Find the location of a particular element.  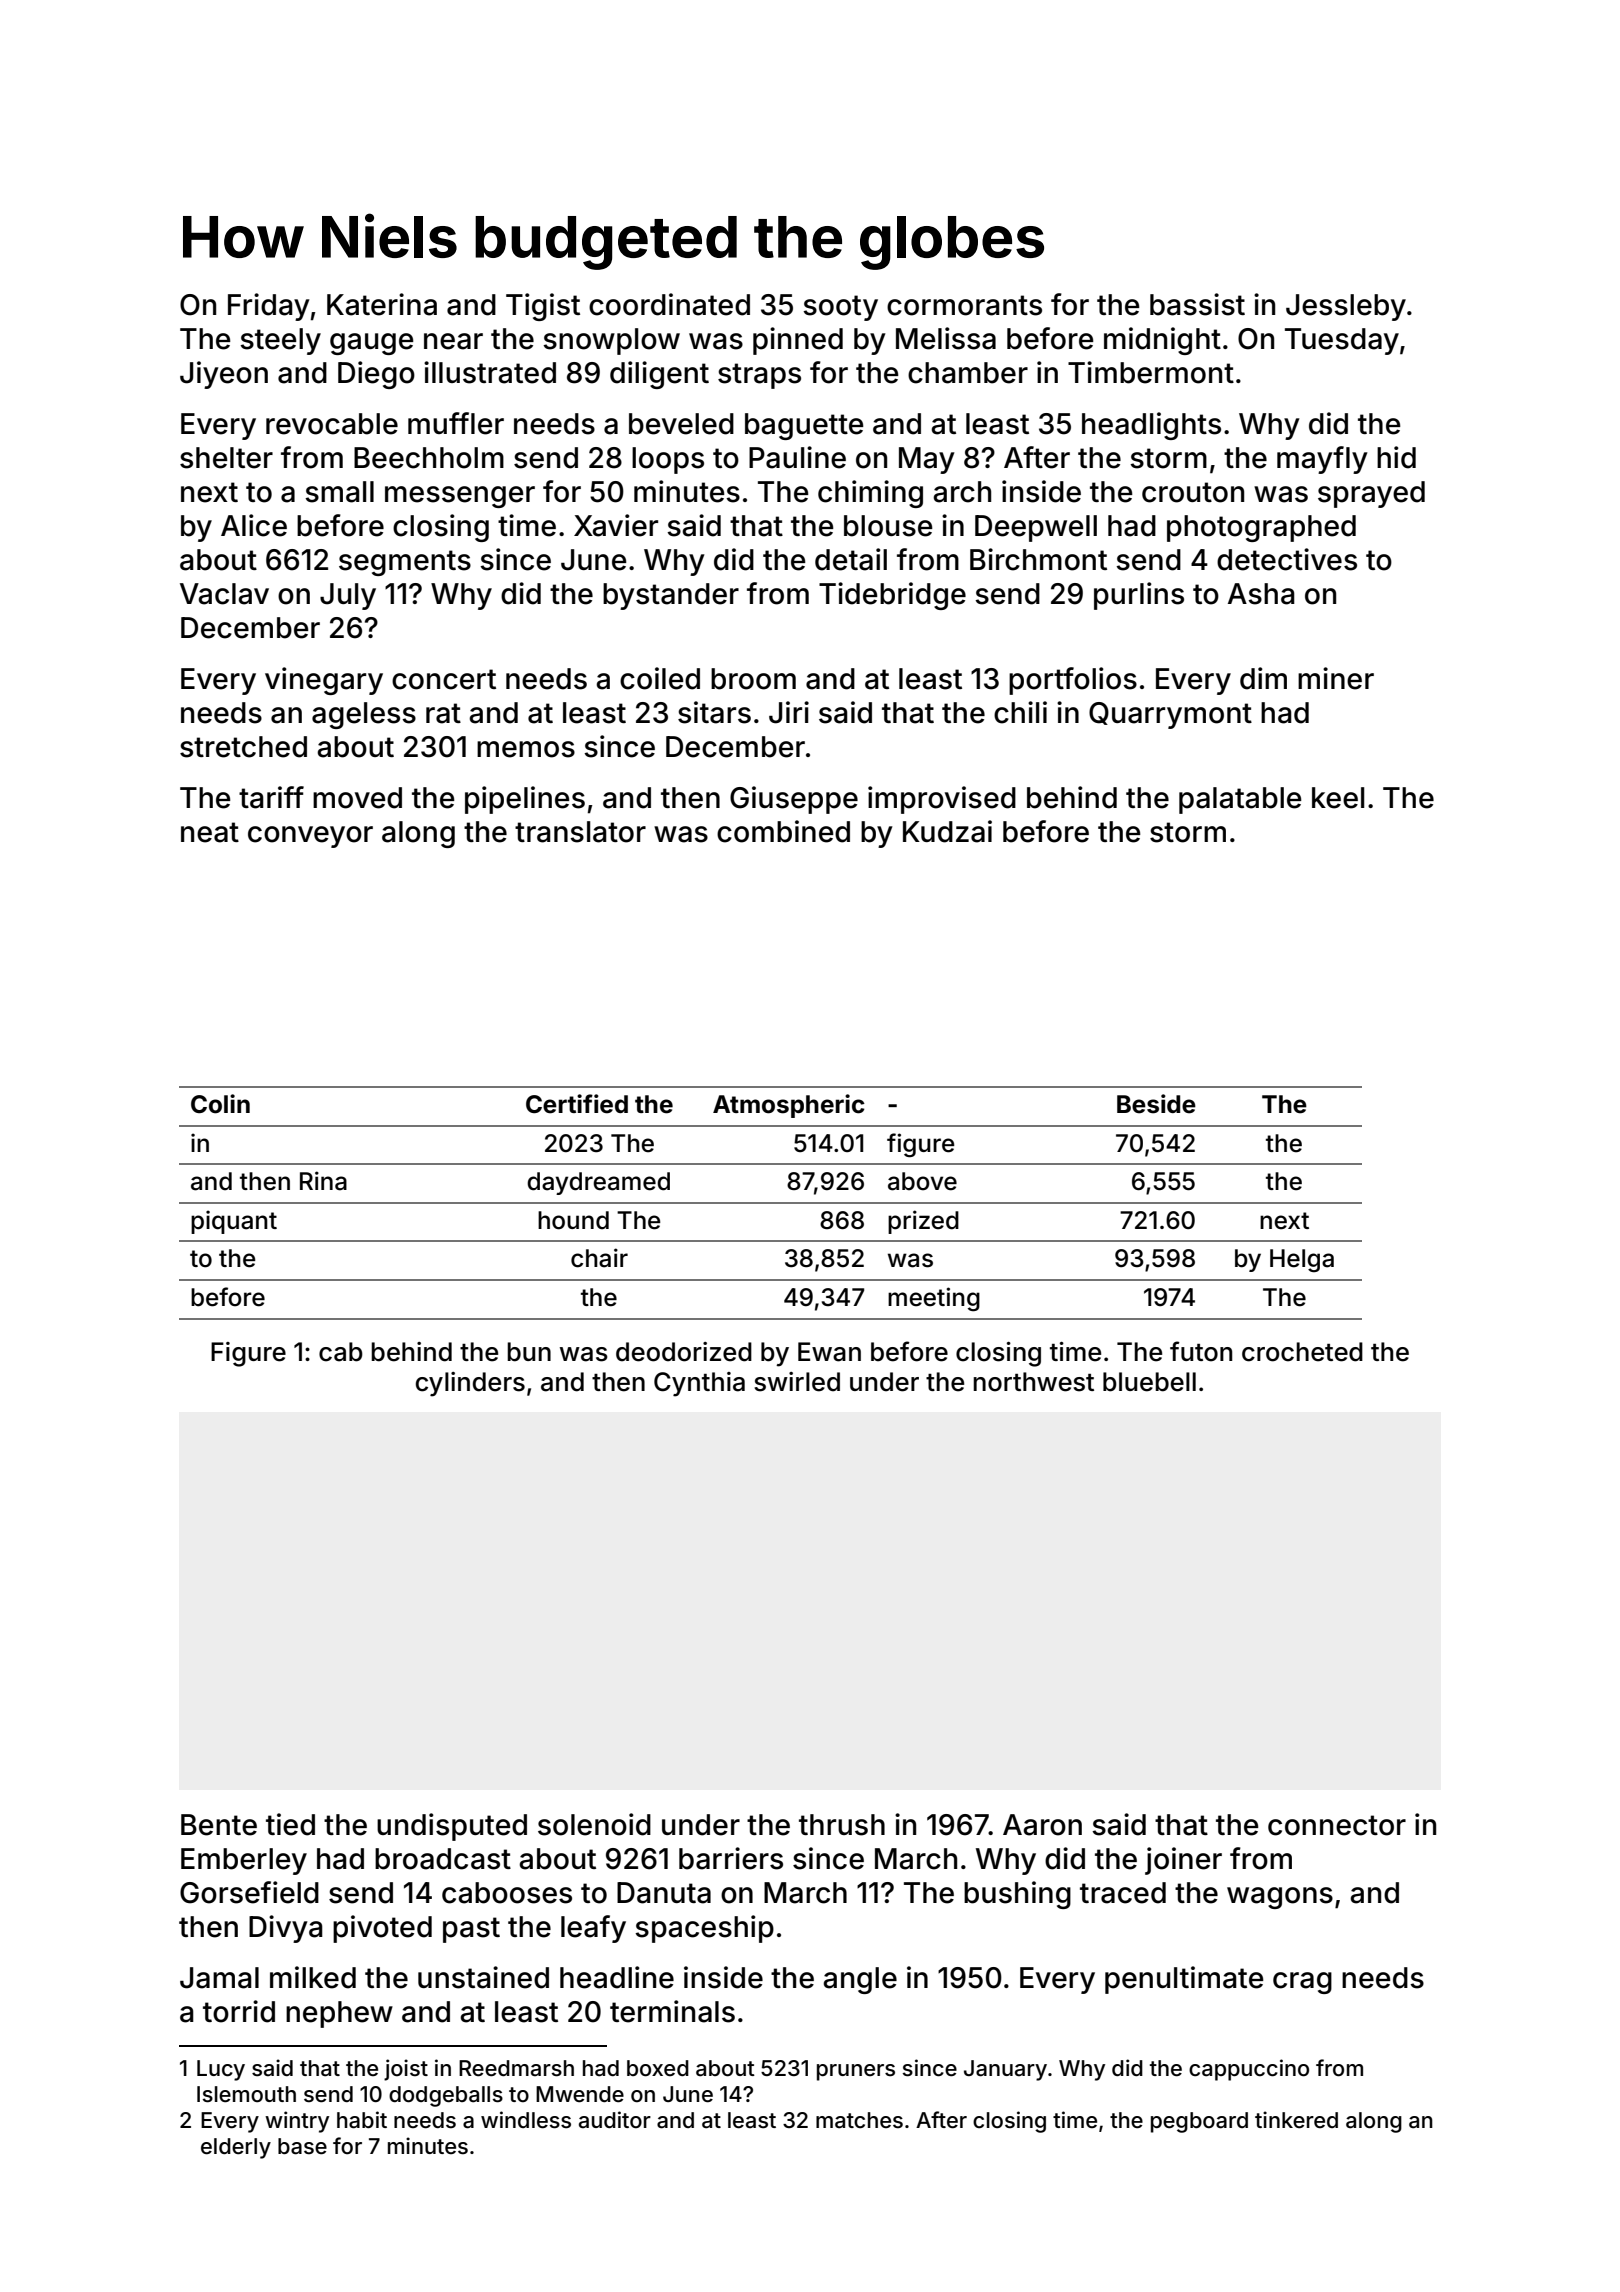

midnight is located at coordinates (1162, 341).
